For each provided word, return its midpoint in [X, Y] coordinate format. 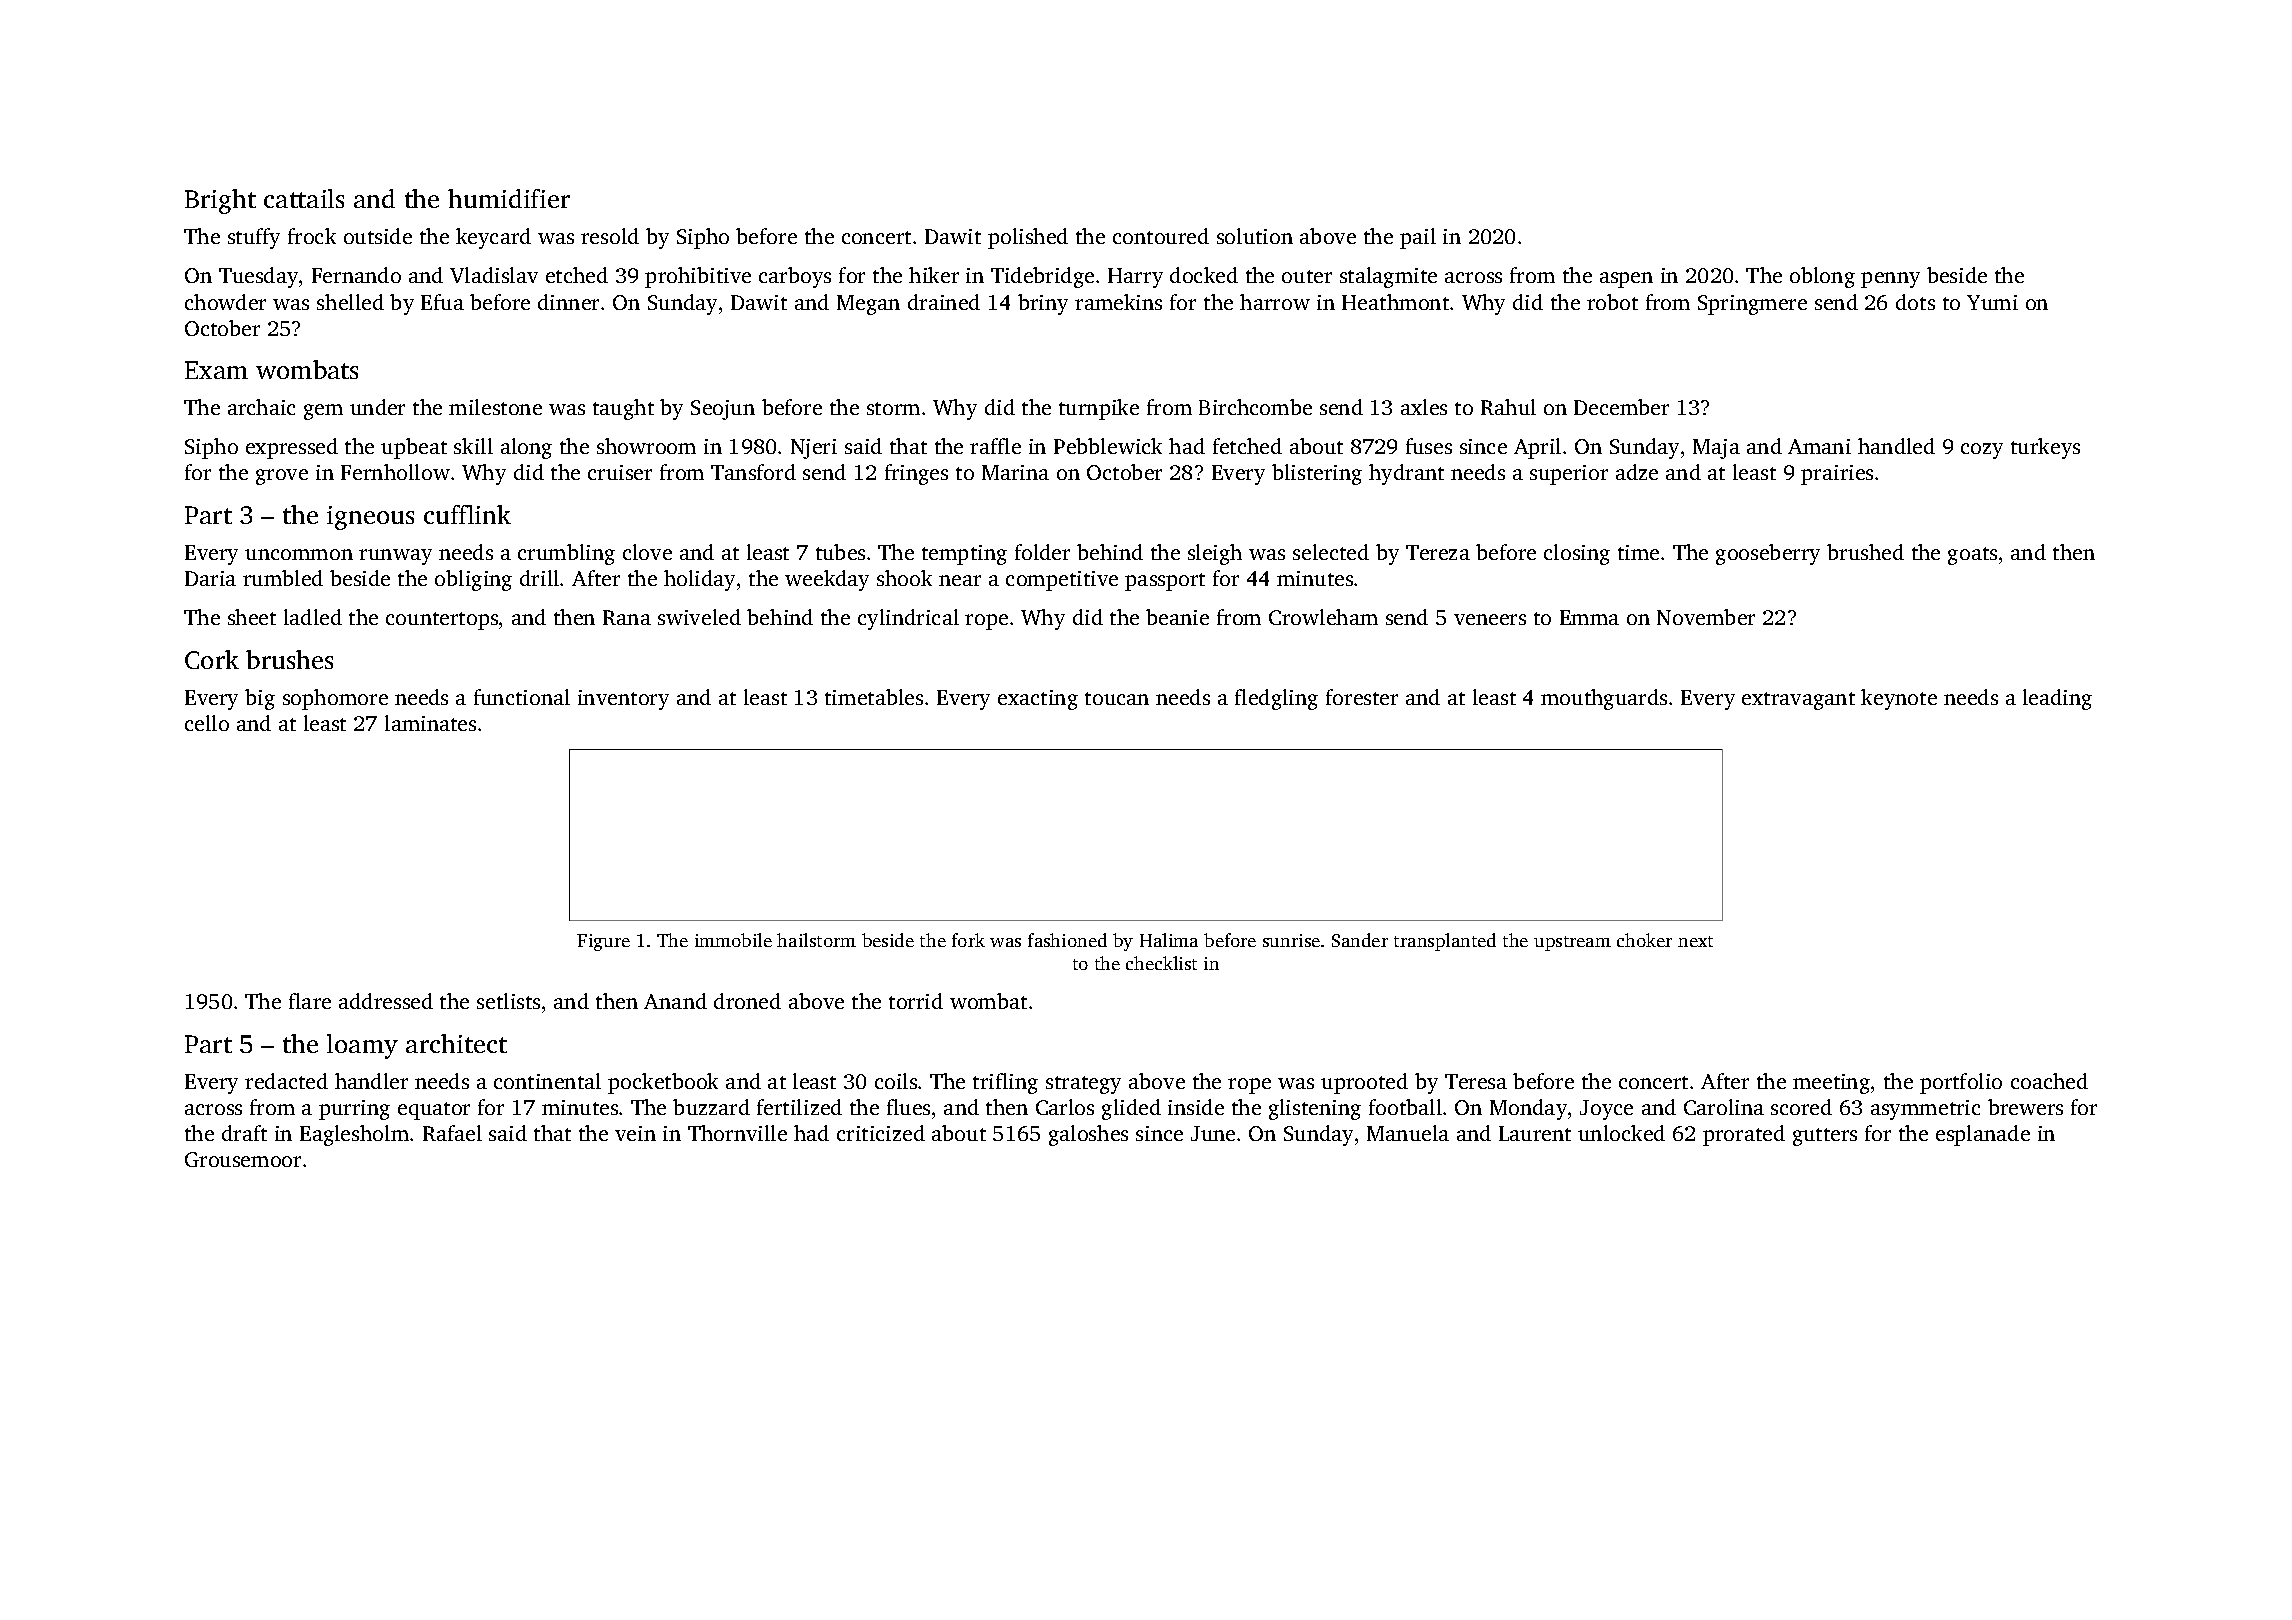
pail [1418, 238]
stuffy [254, 238]
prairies [1837, 475]
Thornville [737, 1133]
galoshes [1088, 1135]
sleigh [1215, 554]
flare [310, 1001]
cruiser [620, 472]
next [1695, 941]
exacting [1038, 700]
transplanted [1445, 942]
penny [1890, 280]
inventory [623, 700]
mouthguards [1604, 699]
